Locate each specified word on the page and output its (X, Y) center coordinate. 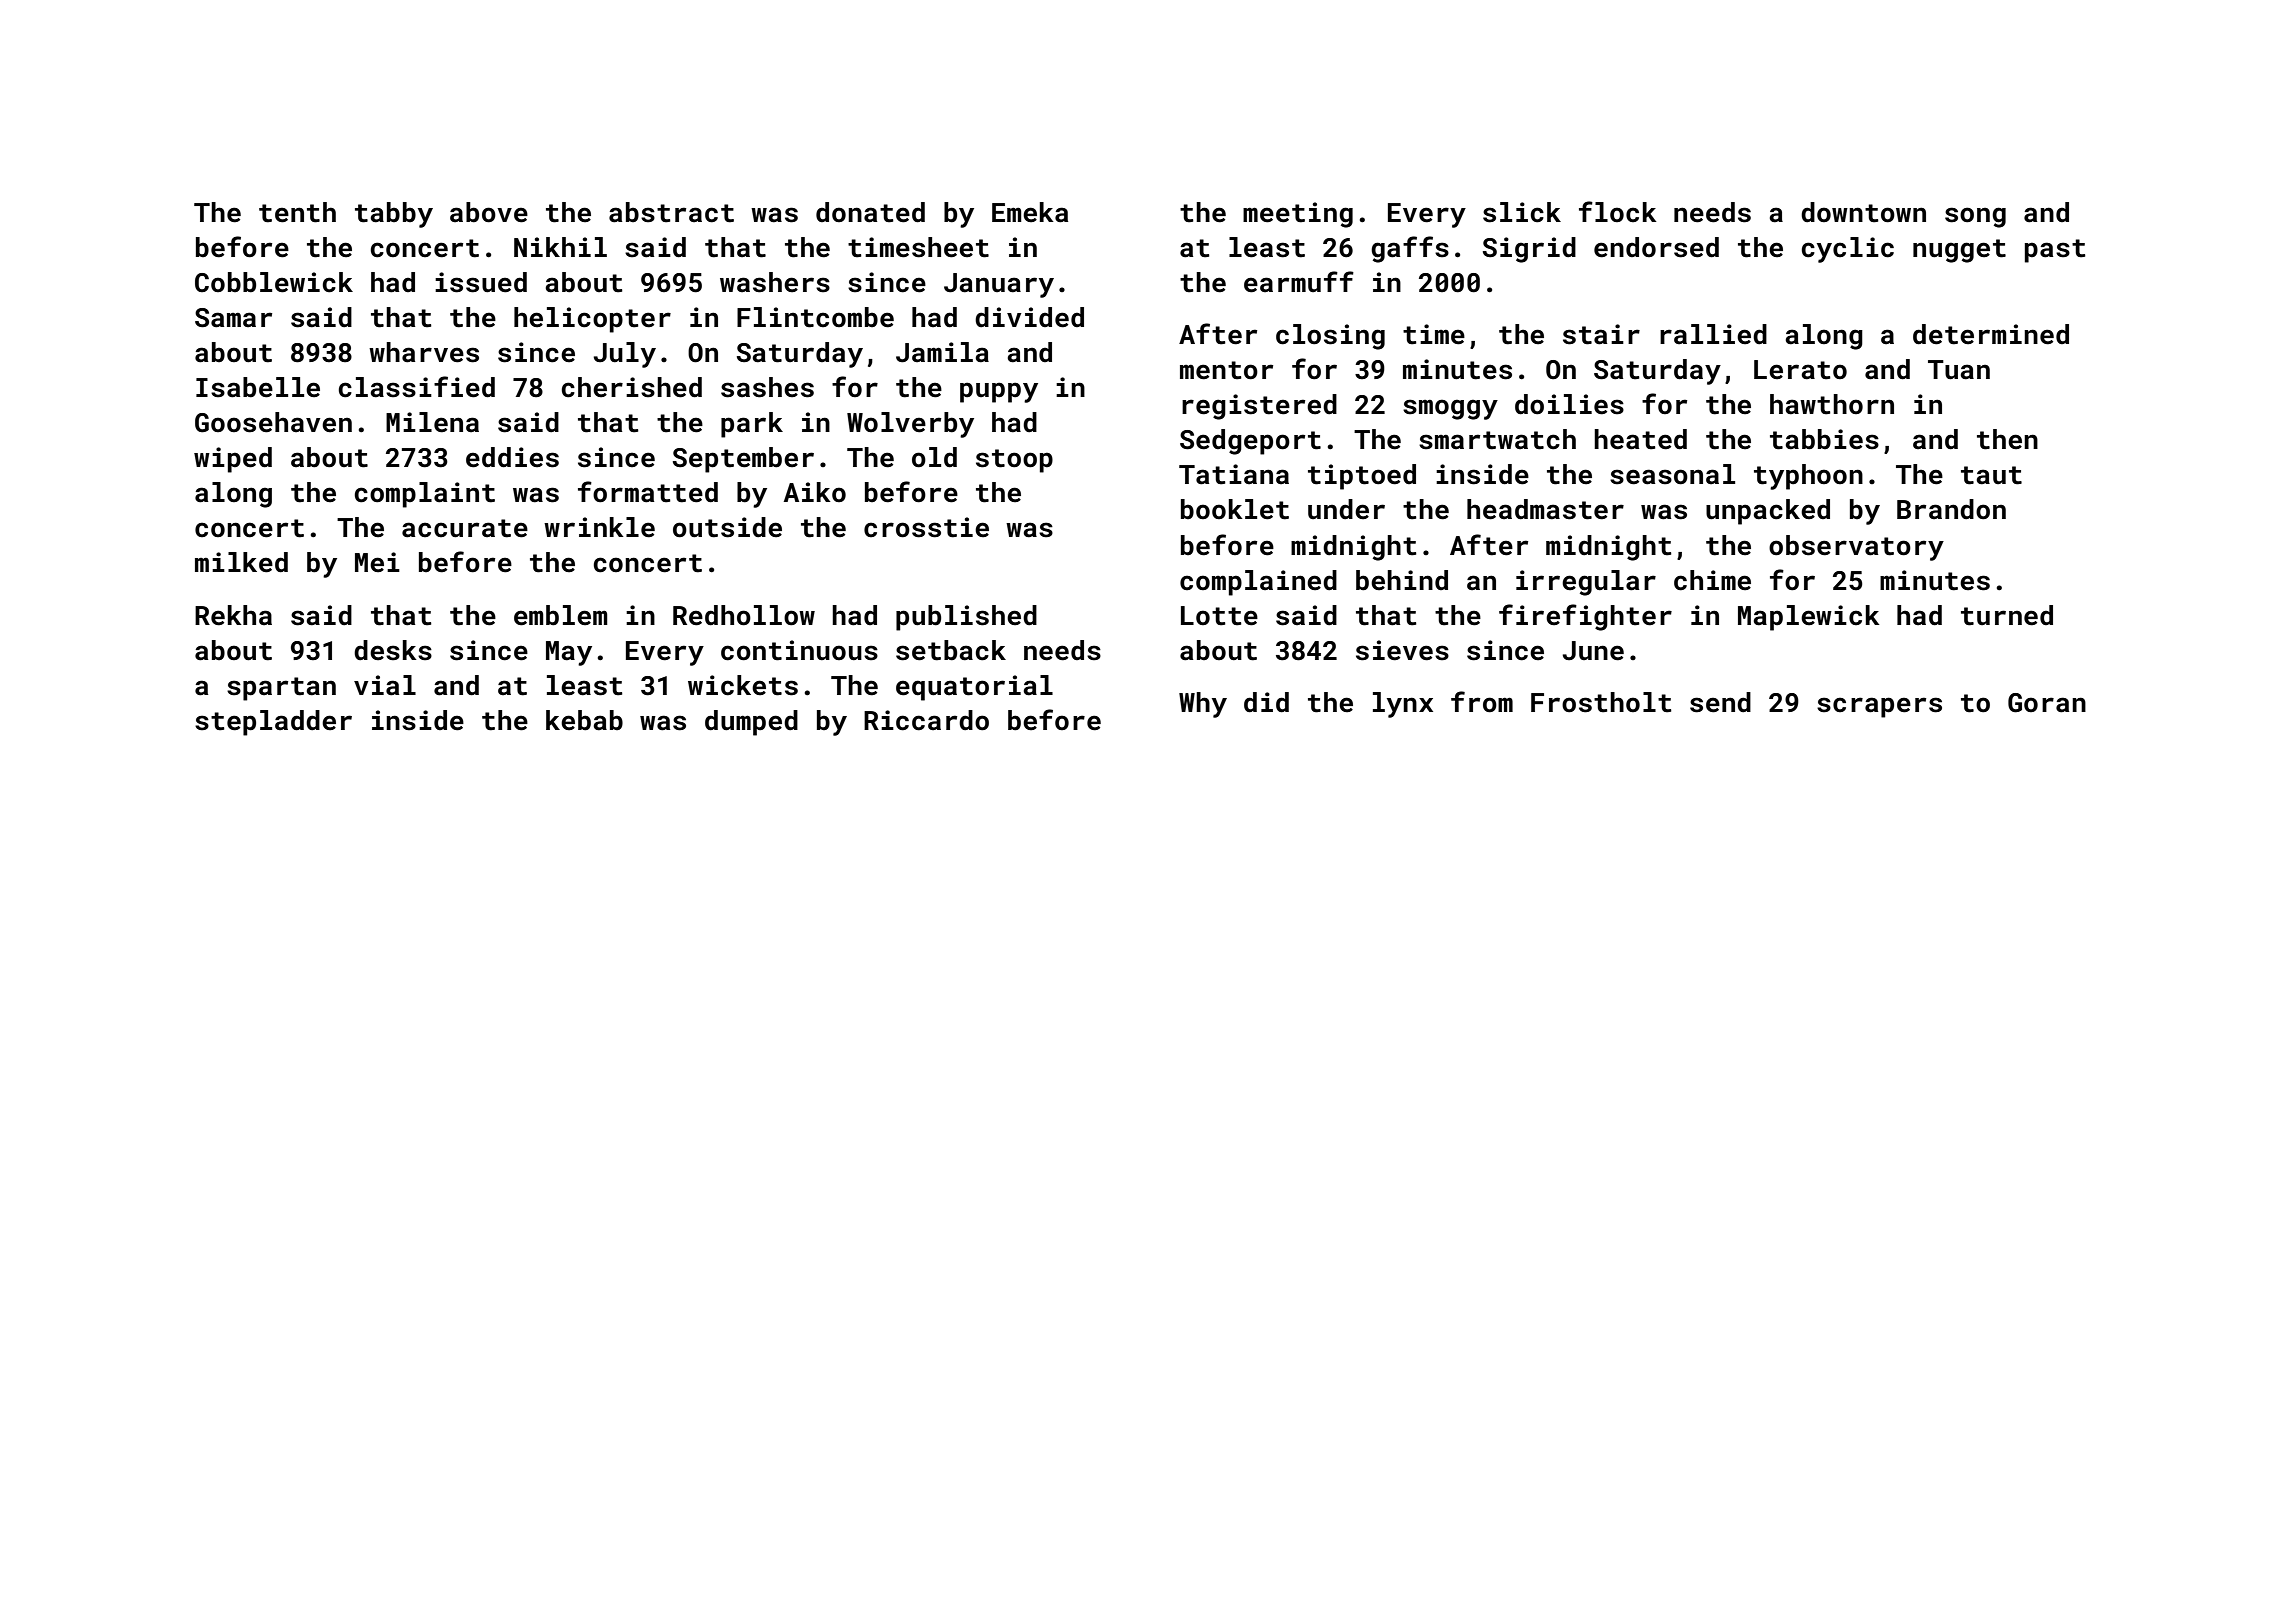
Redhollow (744, 615)
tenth (297, 212)
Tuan (1959, 370)
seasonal (1672, 474)
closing (1330, 337)
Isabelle (258, 387)
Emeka (1030, 212)
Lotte (1219, 616)
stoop (1014, 461)
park (752, 425)
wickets (743, 685)
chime (1712, 580)
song (1975, 217)
